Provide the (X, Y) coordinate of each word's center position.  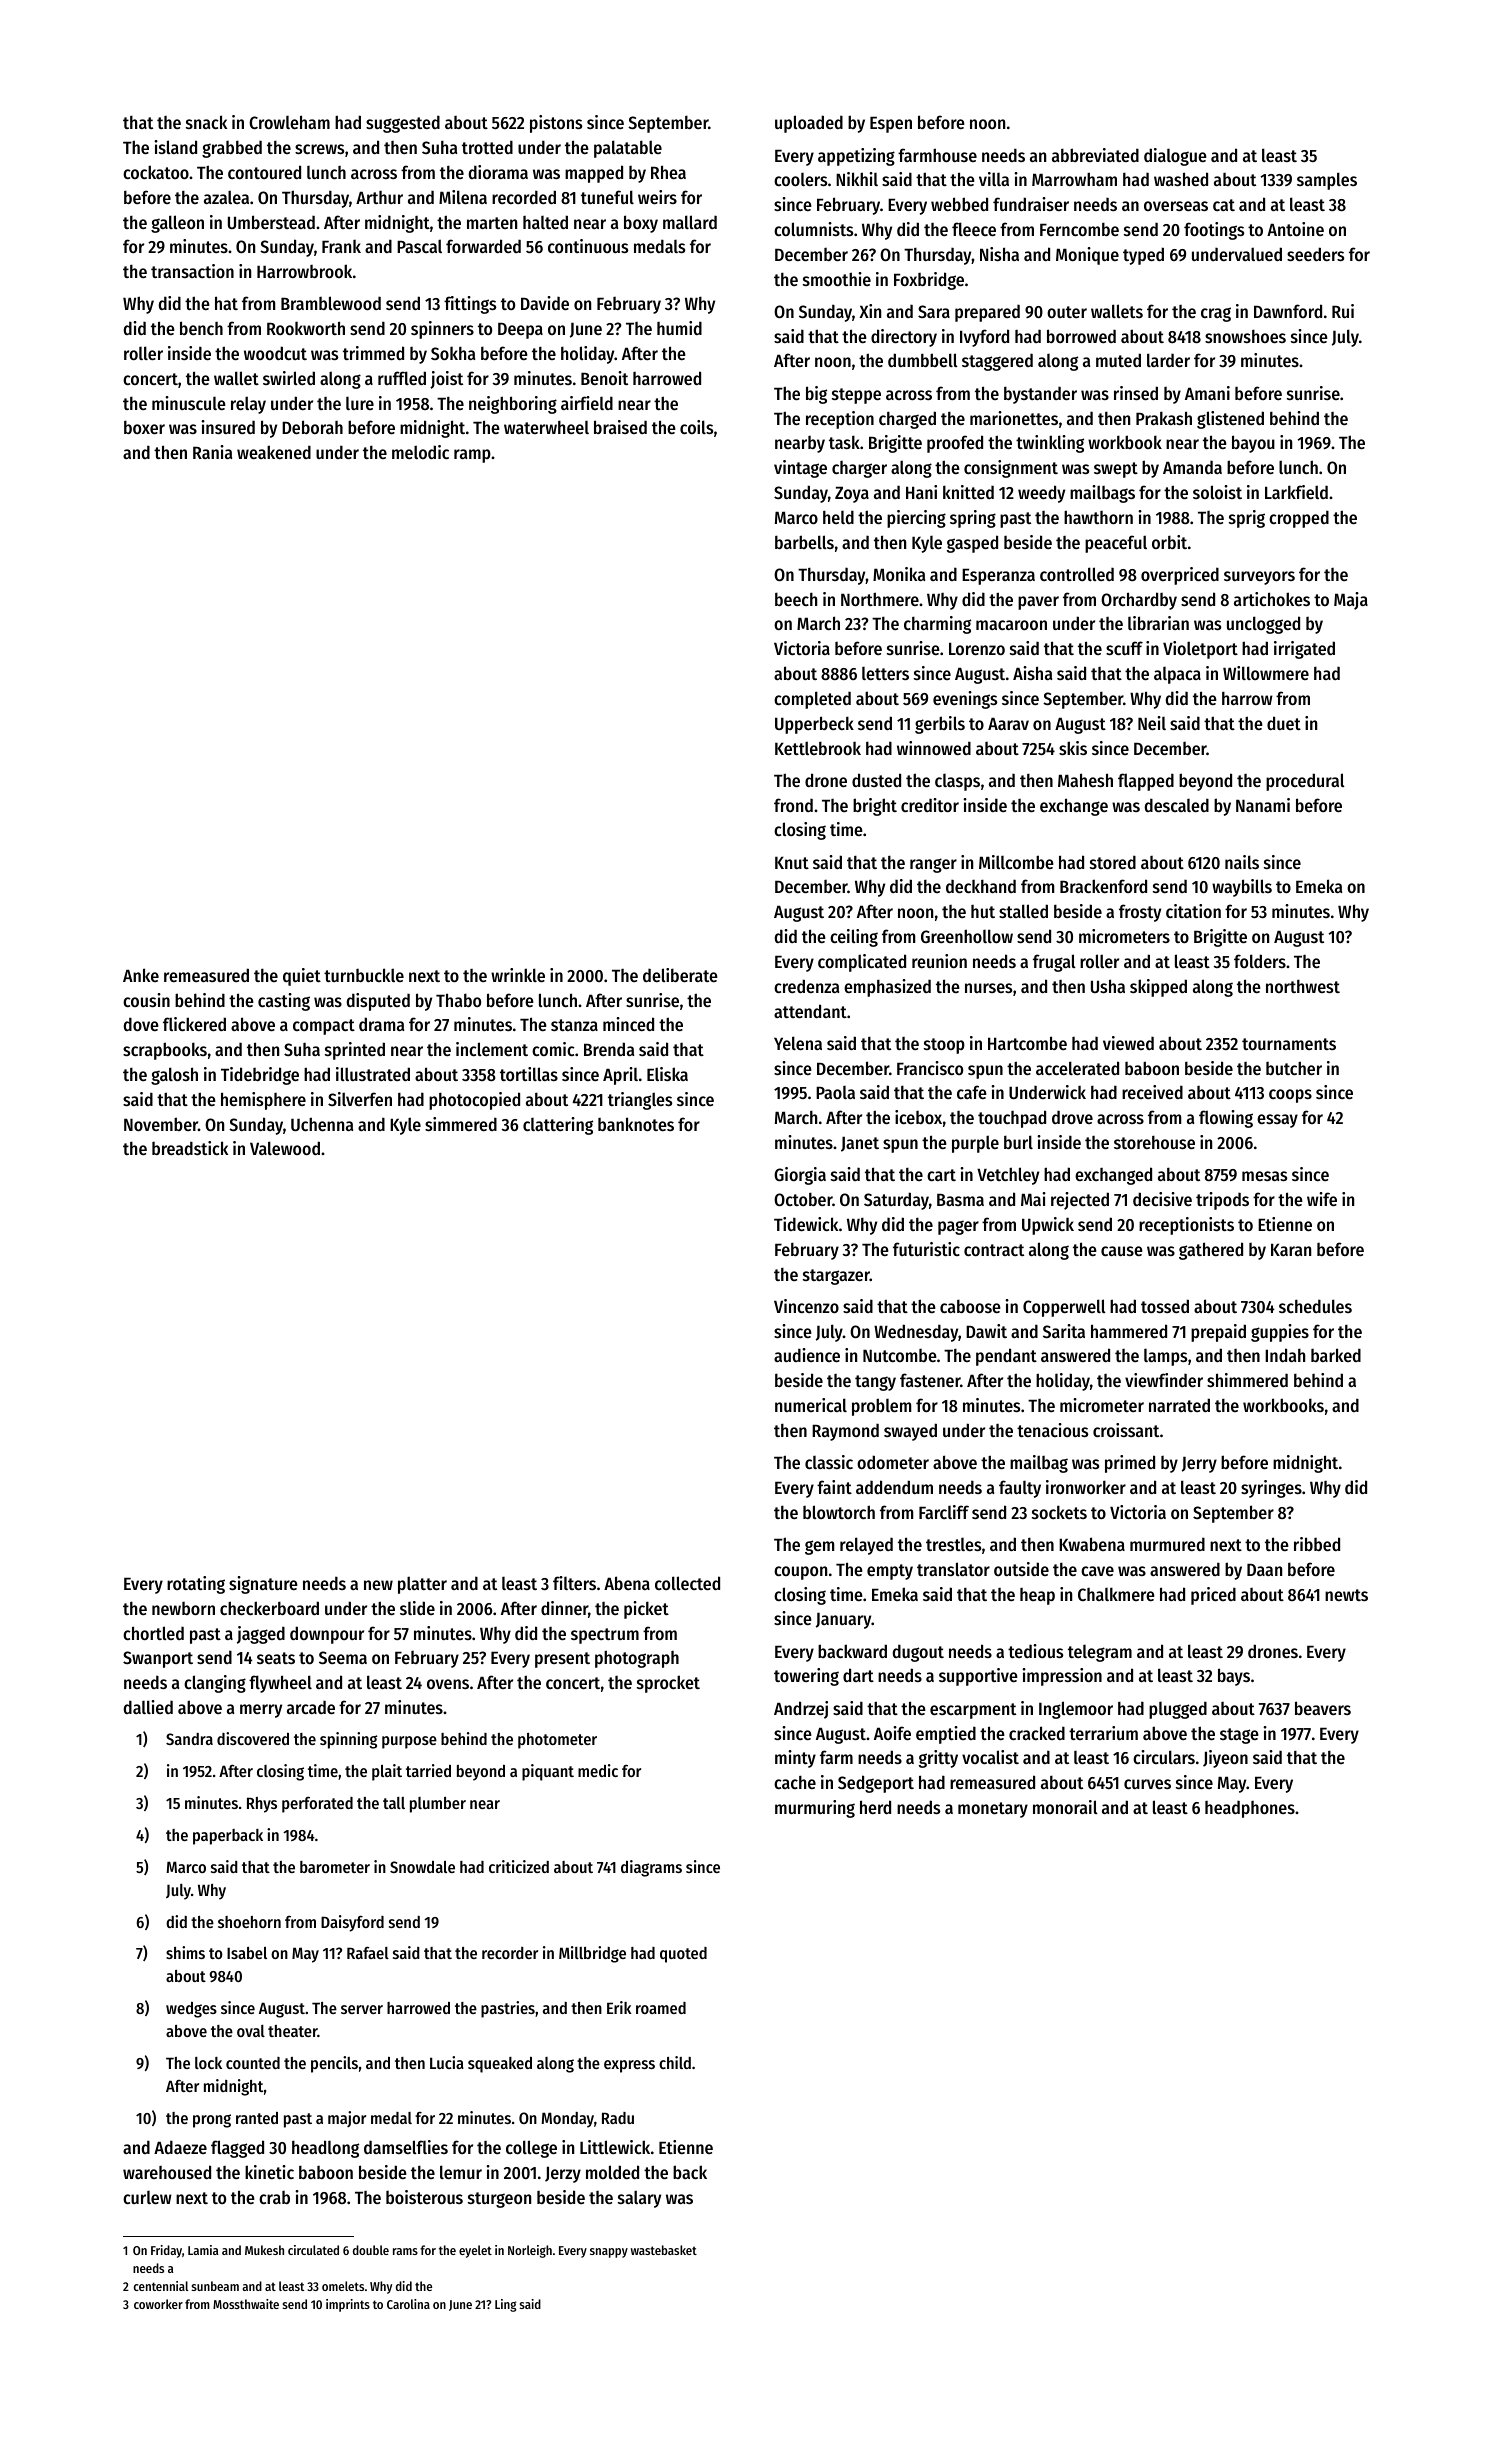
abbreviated (1095, 155)
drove (1072, 1117)
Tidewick (806, 1224)
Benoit (604, 378)
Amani (1207, 393)
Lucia (447, 2062)
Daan (1264, 1569)
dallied (148, 1707)
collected (687, 1583)
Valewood (285, 1148)
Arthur (379, 197)
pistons (556, 124)
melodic (420, 452)
